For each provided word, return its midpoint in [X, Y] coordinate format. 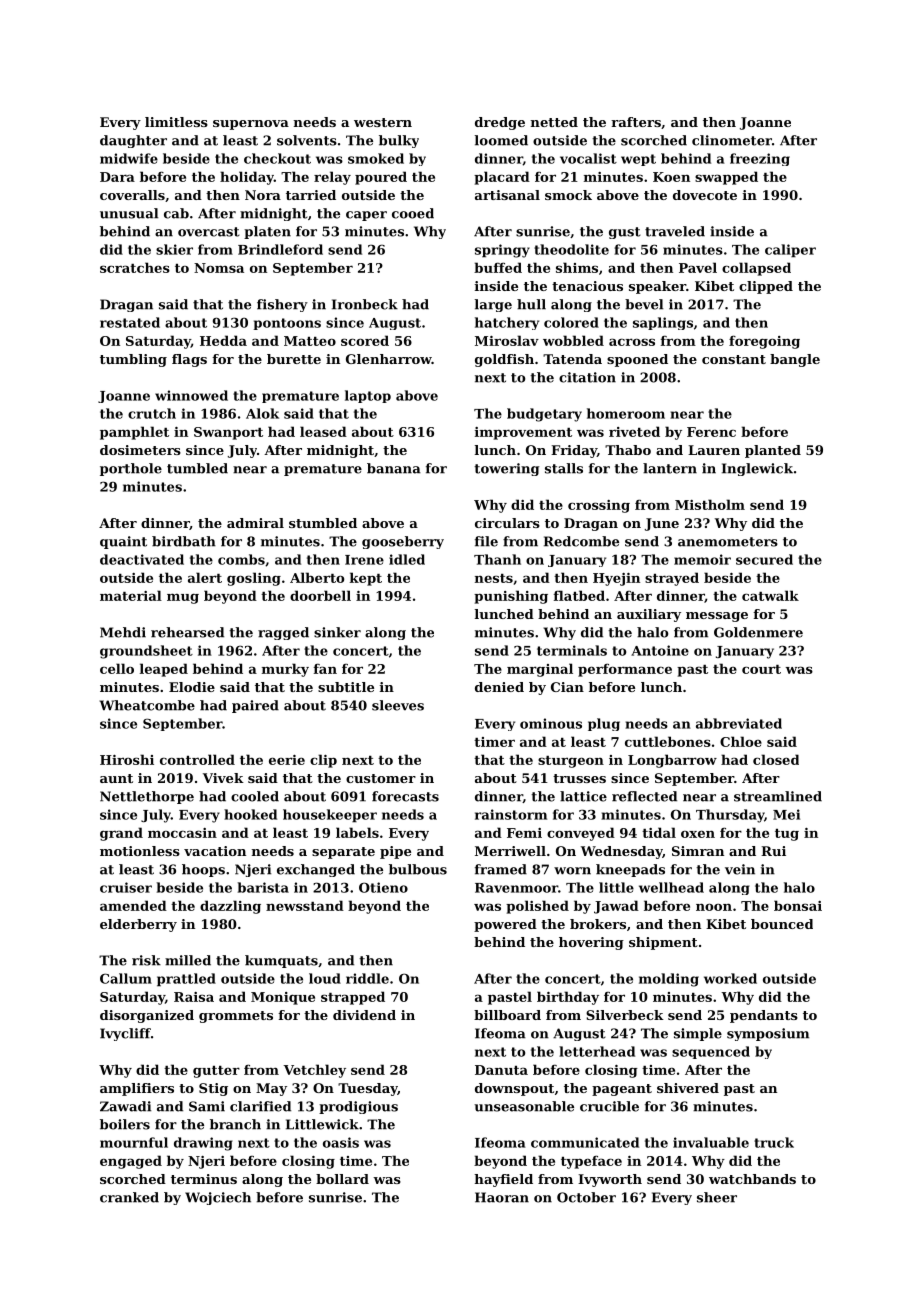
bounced [782, 924]
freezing [760, 159]
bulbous [418, 869]
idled [407, 559]
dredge [500, 123]
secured [764, 559]
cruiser [126, 887]
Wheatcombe [147, 705]
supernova [251, 125]
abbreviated [739, 723]
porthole [131, 469]
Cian [567, 687]
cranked [129, 1197]
